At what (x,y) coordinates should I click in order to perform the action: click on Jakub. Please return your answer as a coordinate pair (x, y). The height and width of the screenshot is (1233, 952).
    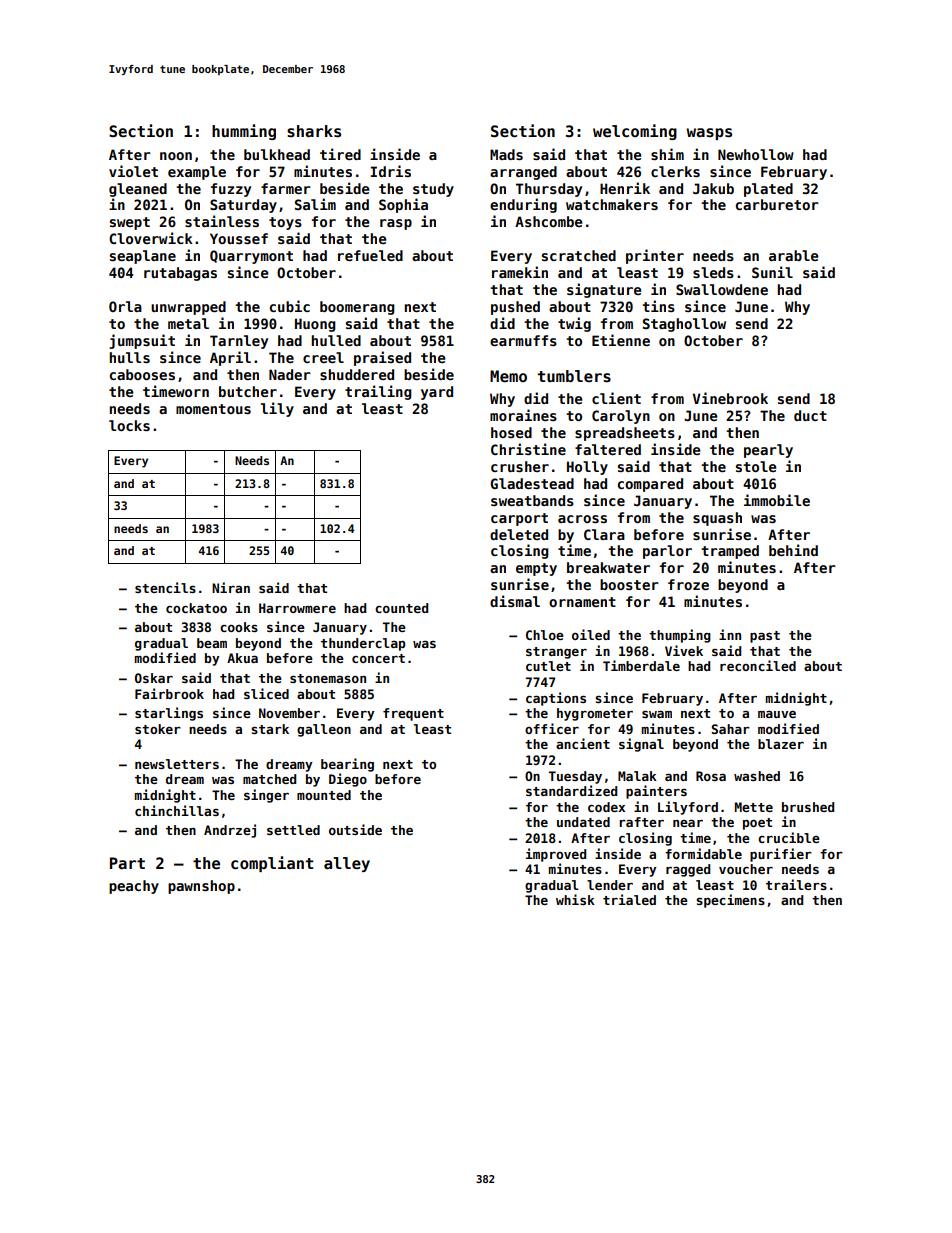
    Looking at the image, I should click on (713, 188).
